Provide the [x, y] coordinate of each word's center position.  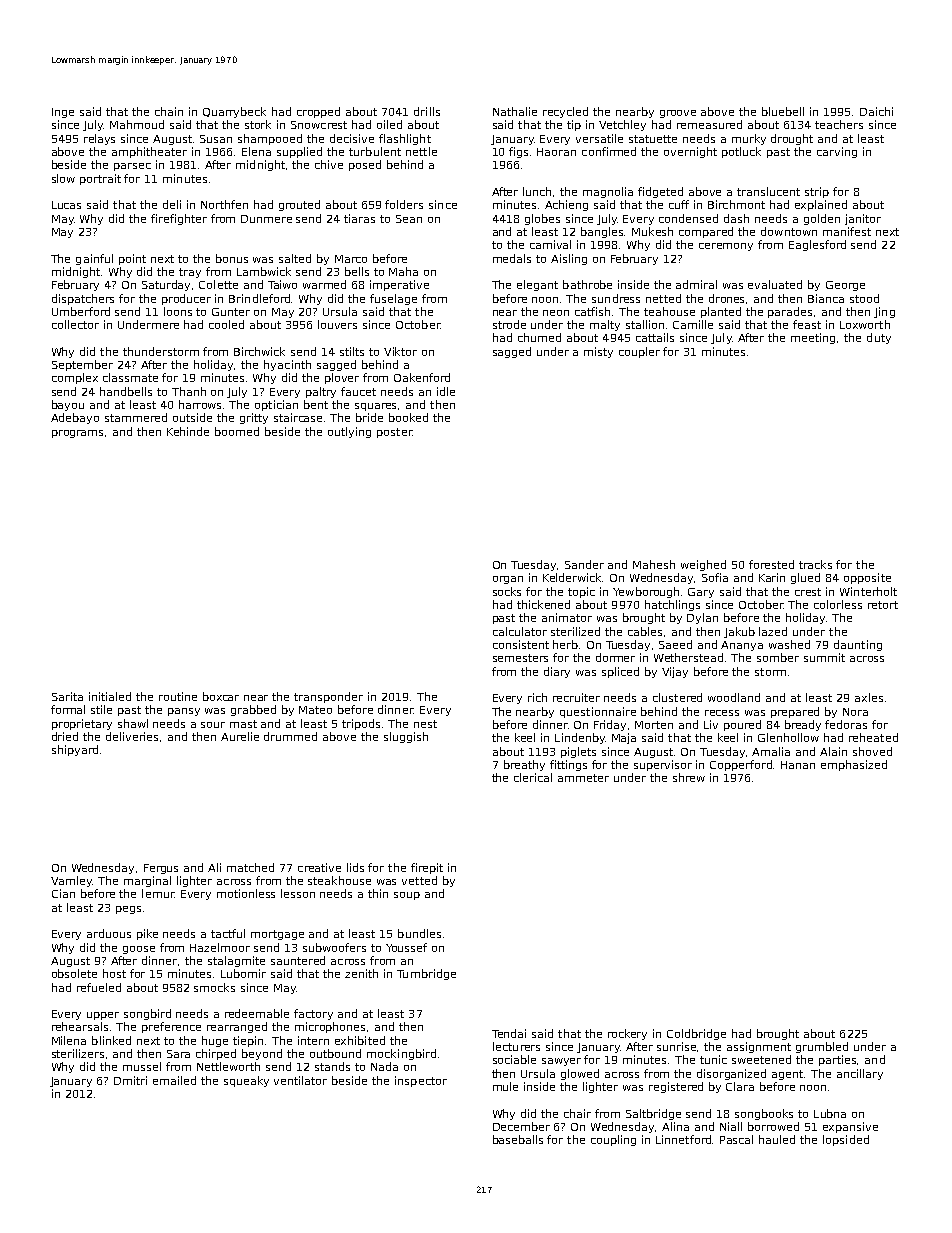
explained [821, 205]
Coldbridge [696, 1034]
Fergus [161, 869]
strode [509, 324]
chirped [216, 1054]
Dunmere [266, 219]
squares [375, 407]
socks [507, 591]
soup [407, 896]
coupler [639, 352]
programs [77, 434]
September [82, 365]
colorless [838, 604]
